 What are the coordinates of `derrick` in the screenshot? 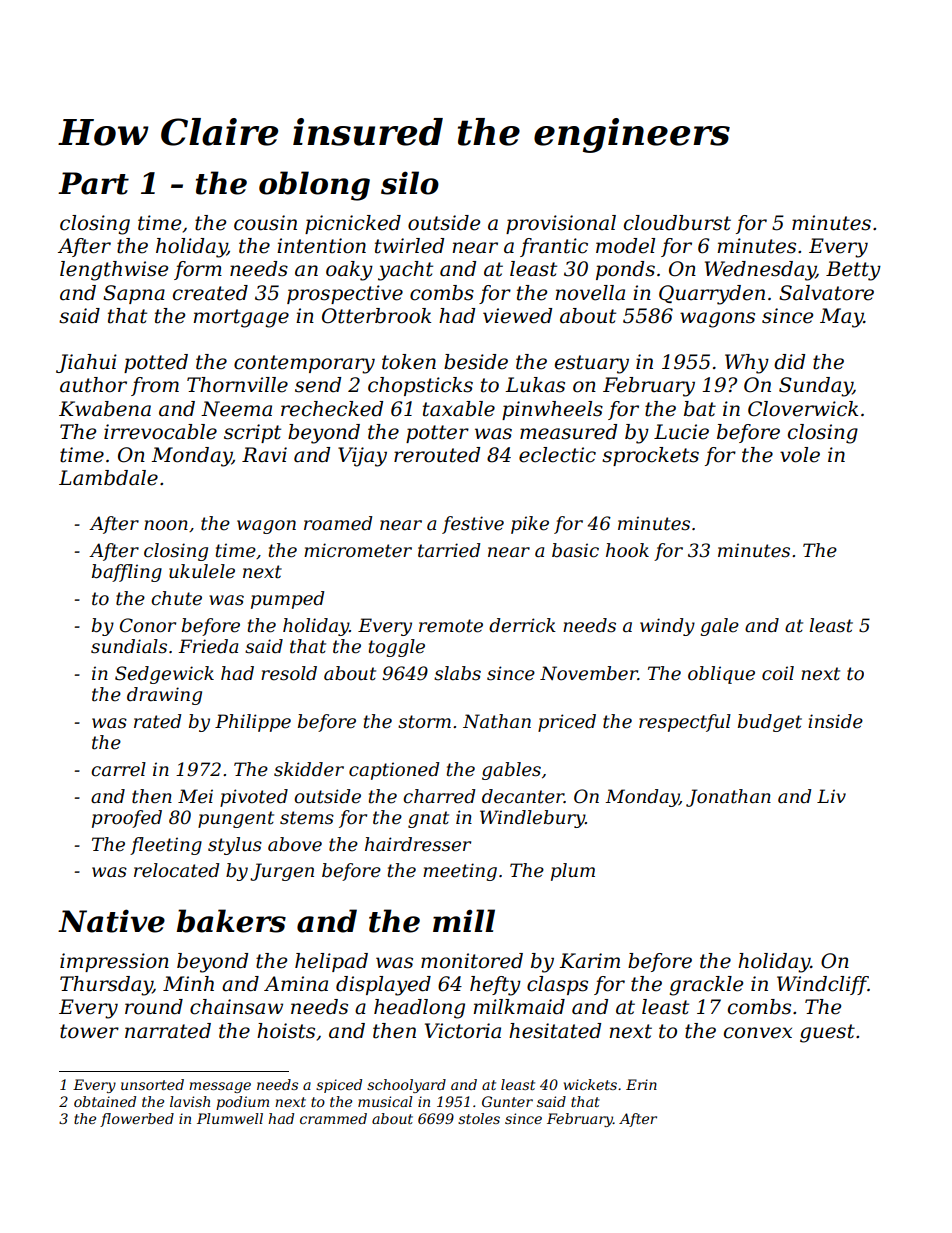 It's located at (522, 625).
